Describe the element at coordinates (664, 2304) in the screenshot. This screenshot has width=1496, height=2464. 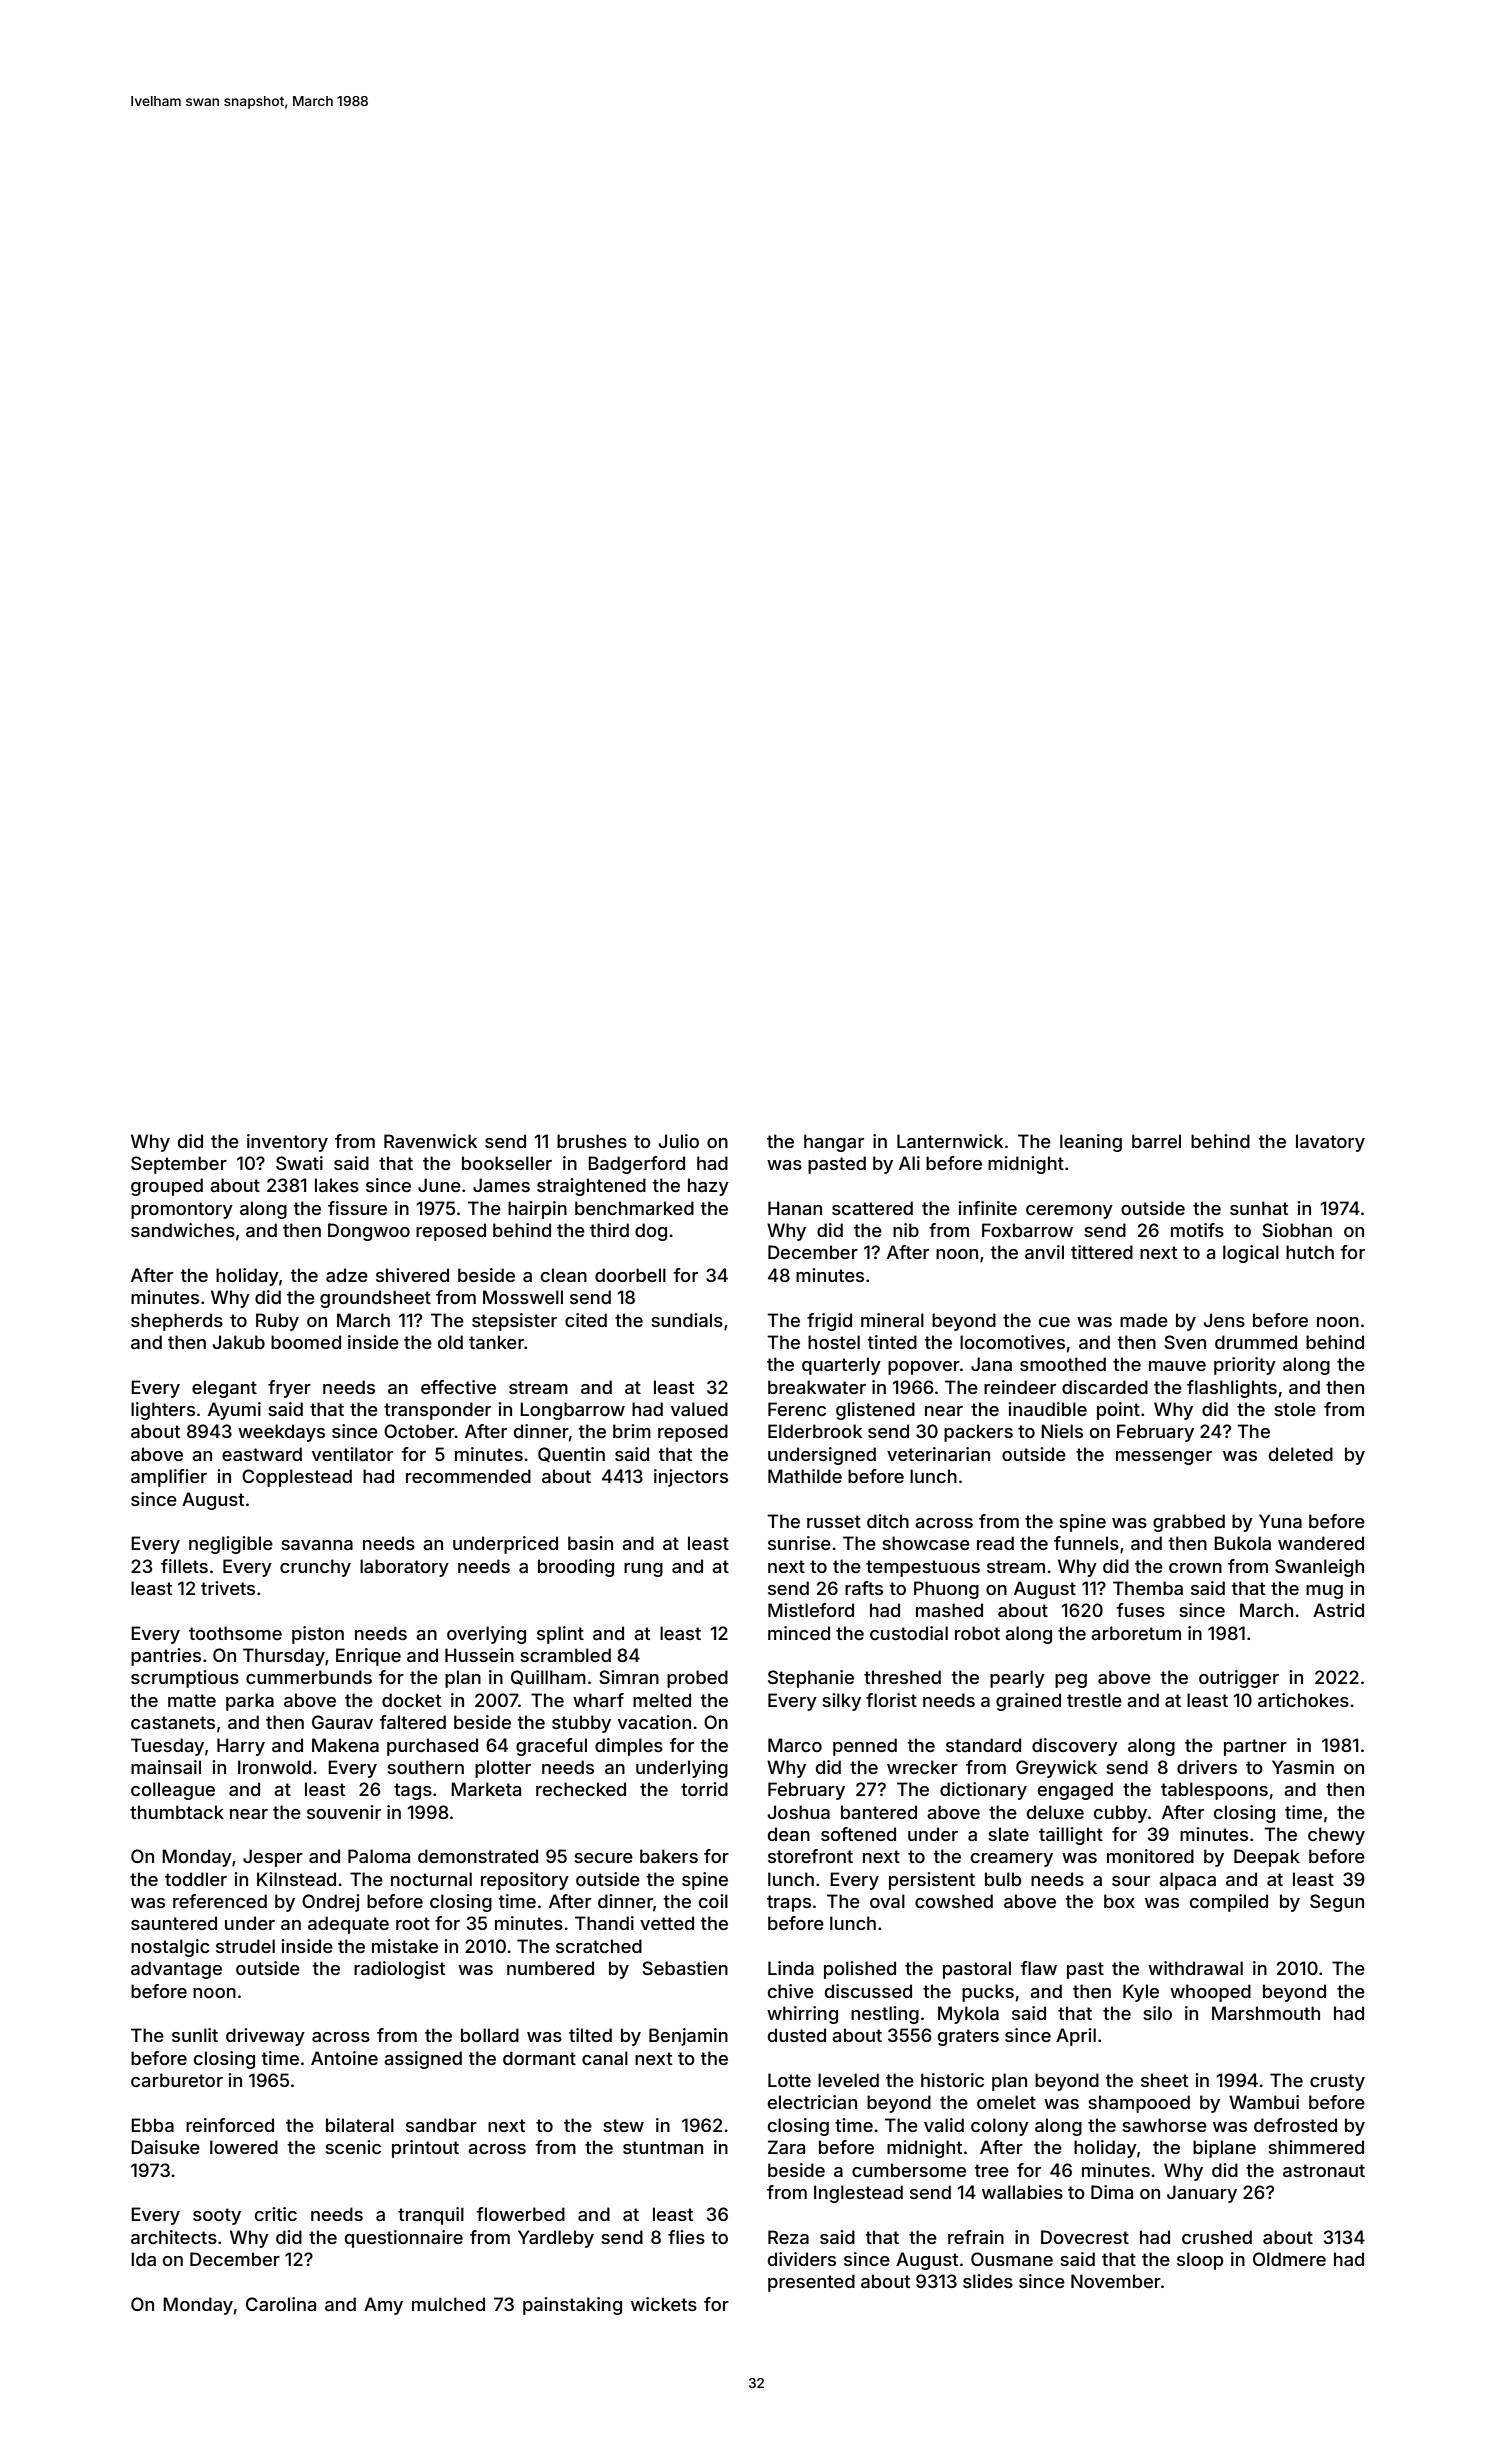
I see `wickets` at that location.
